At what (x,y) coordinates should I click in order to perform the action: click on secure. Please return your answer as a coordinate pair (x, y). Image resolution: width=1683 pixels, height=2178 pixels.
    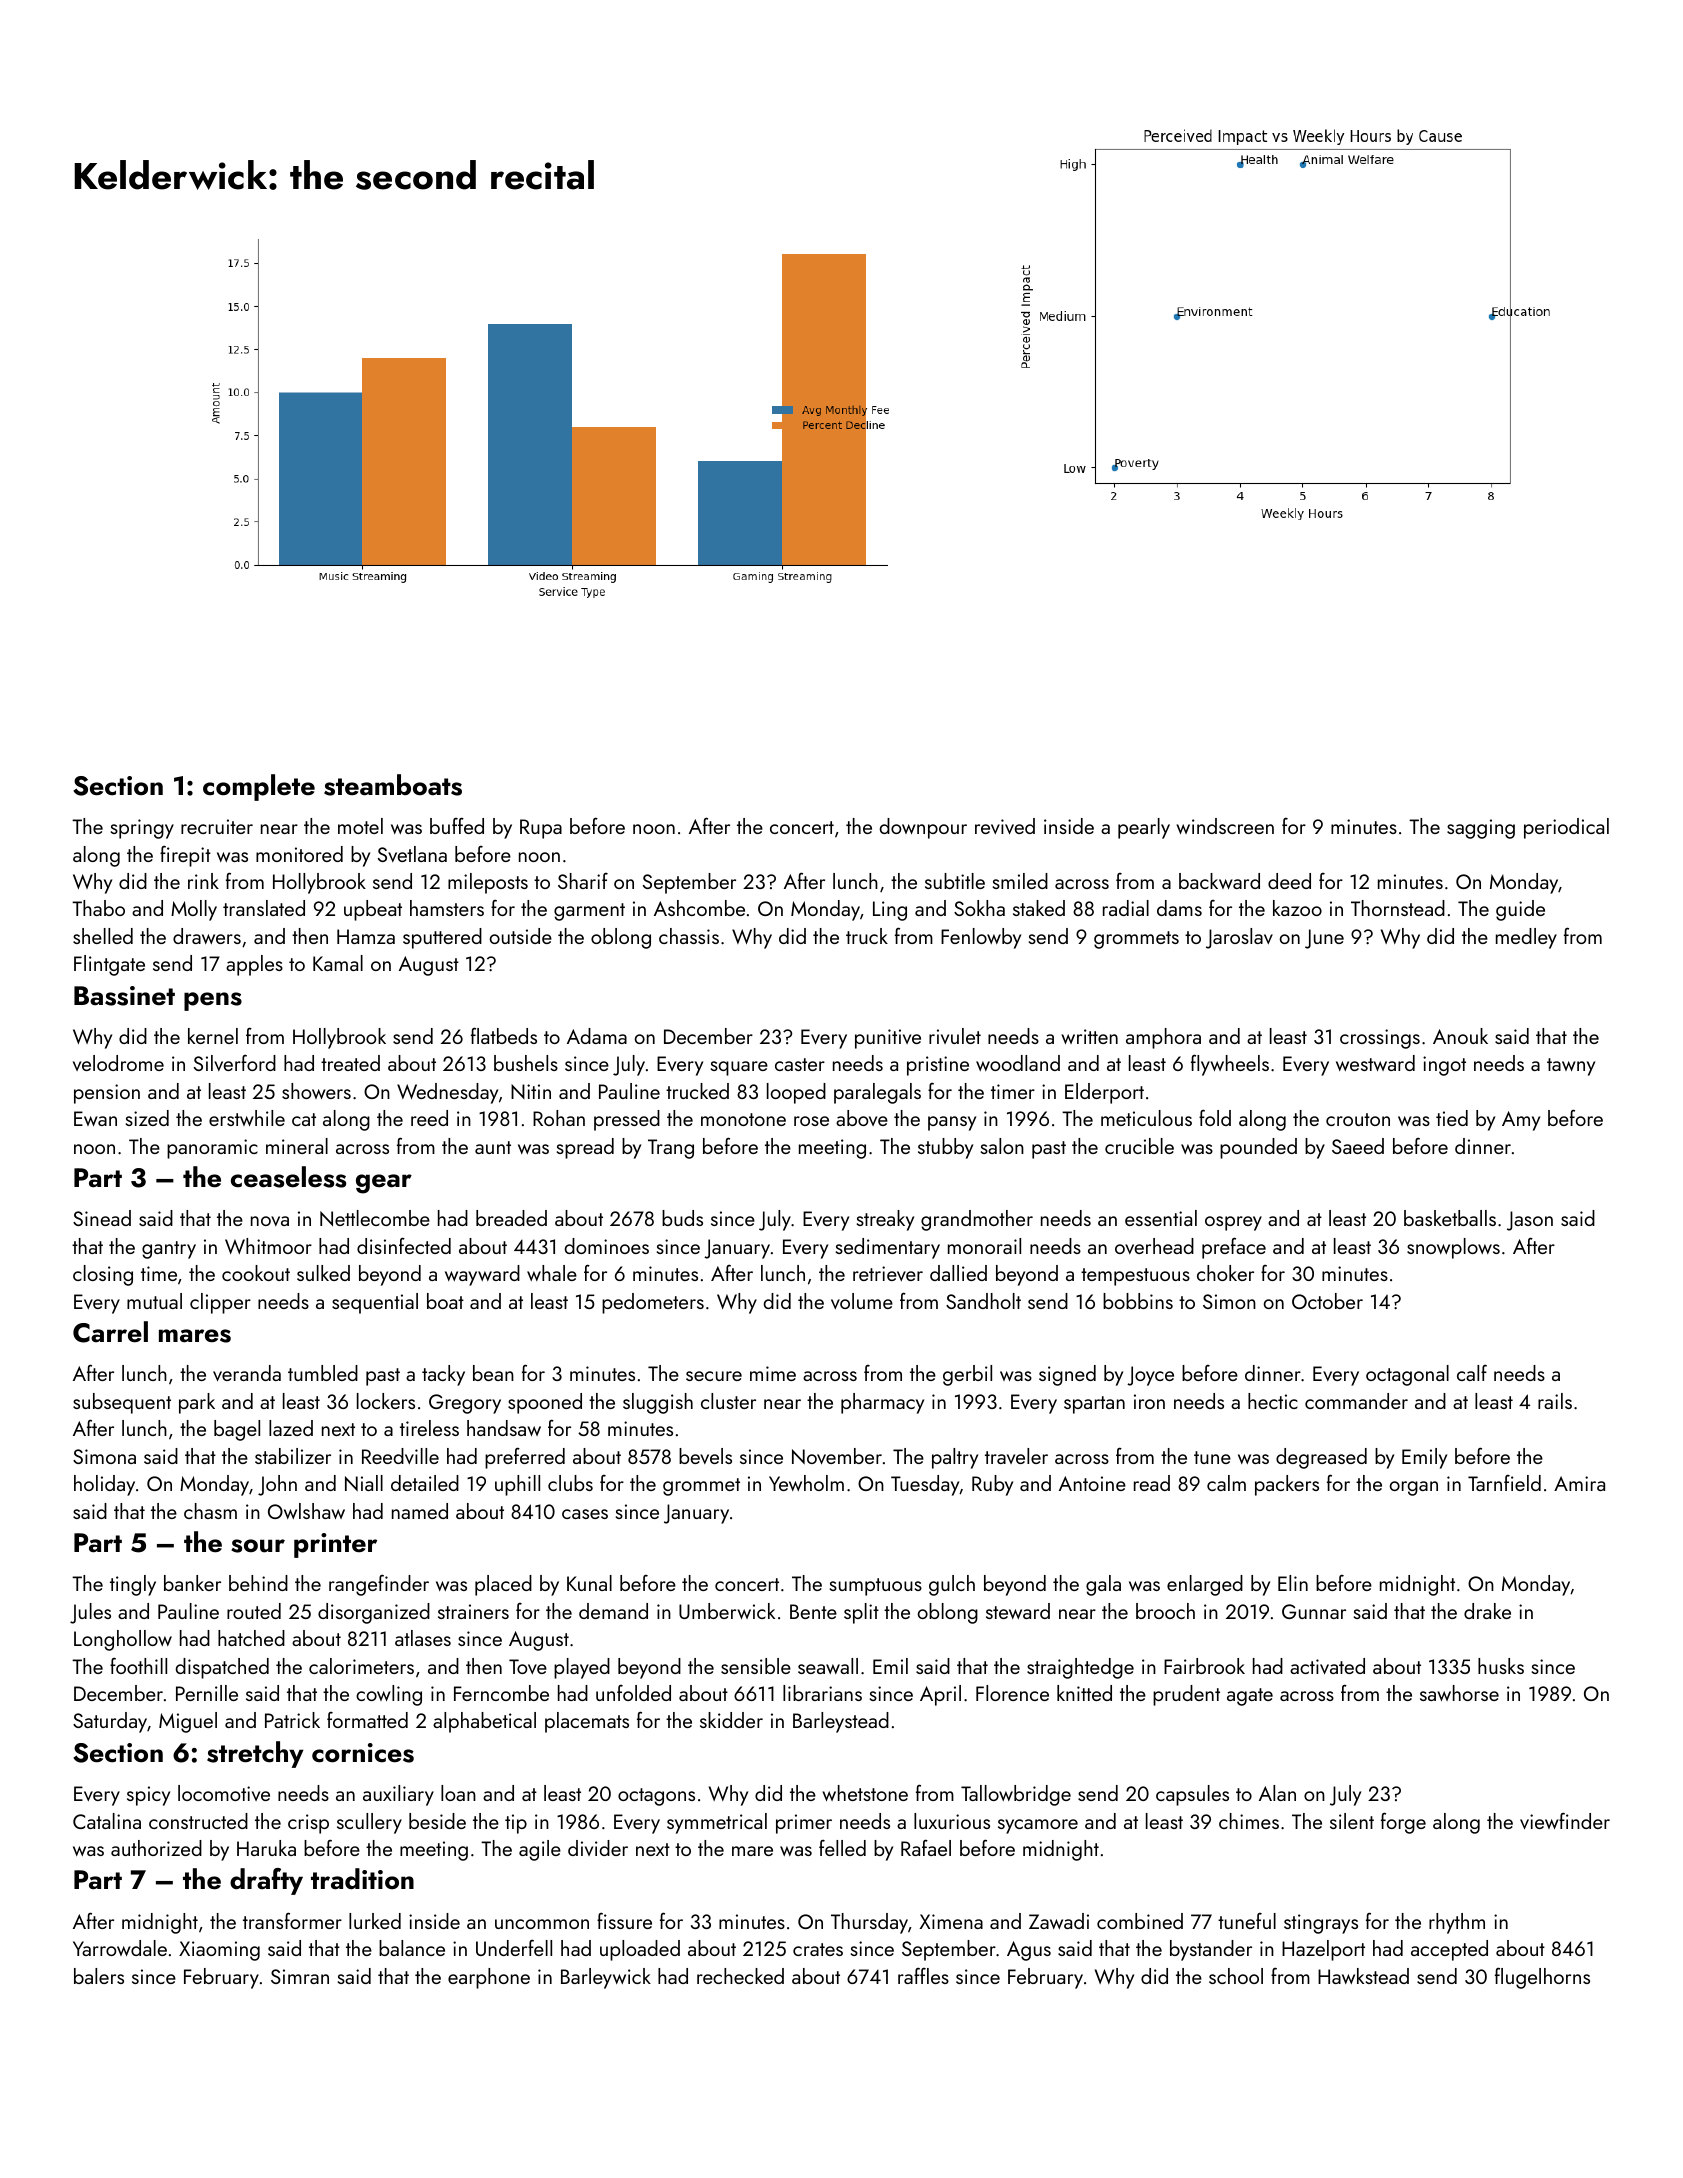
    Looking at the image, I should click on (714, 1376).
